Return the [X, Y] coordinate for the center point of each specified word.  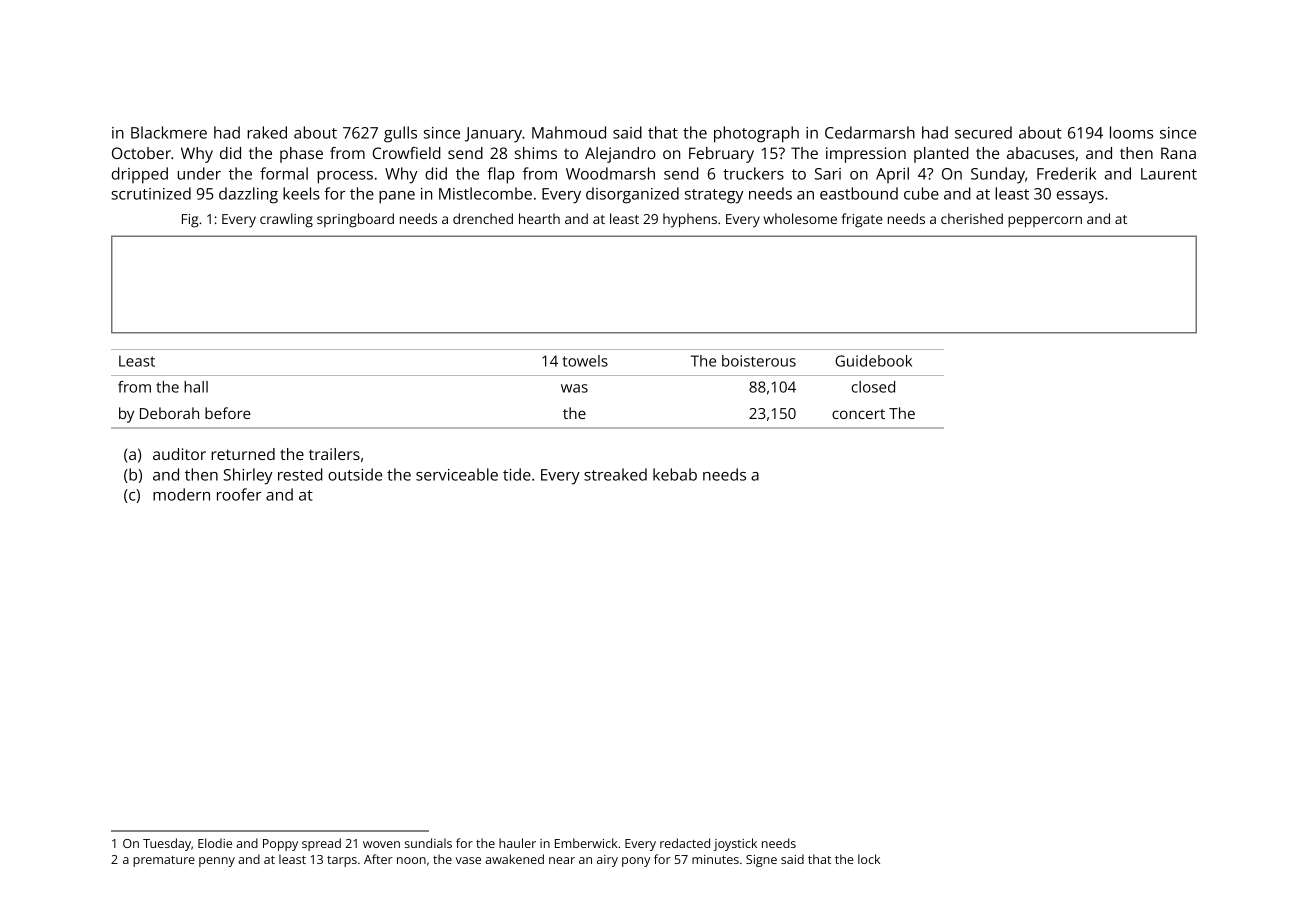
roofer [239, 494]
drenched [483, 218]
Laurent [1169, 174]
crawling [286, 220]
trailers [334, 454]
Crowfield [406, 153]
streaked [615, 474]
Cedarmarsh [870, 132]
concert [858, 414]
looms [1131, 132]
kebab [675, 474]
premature [164, 861]
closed [873, 387]
